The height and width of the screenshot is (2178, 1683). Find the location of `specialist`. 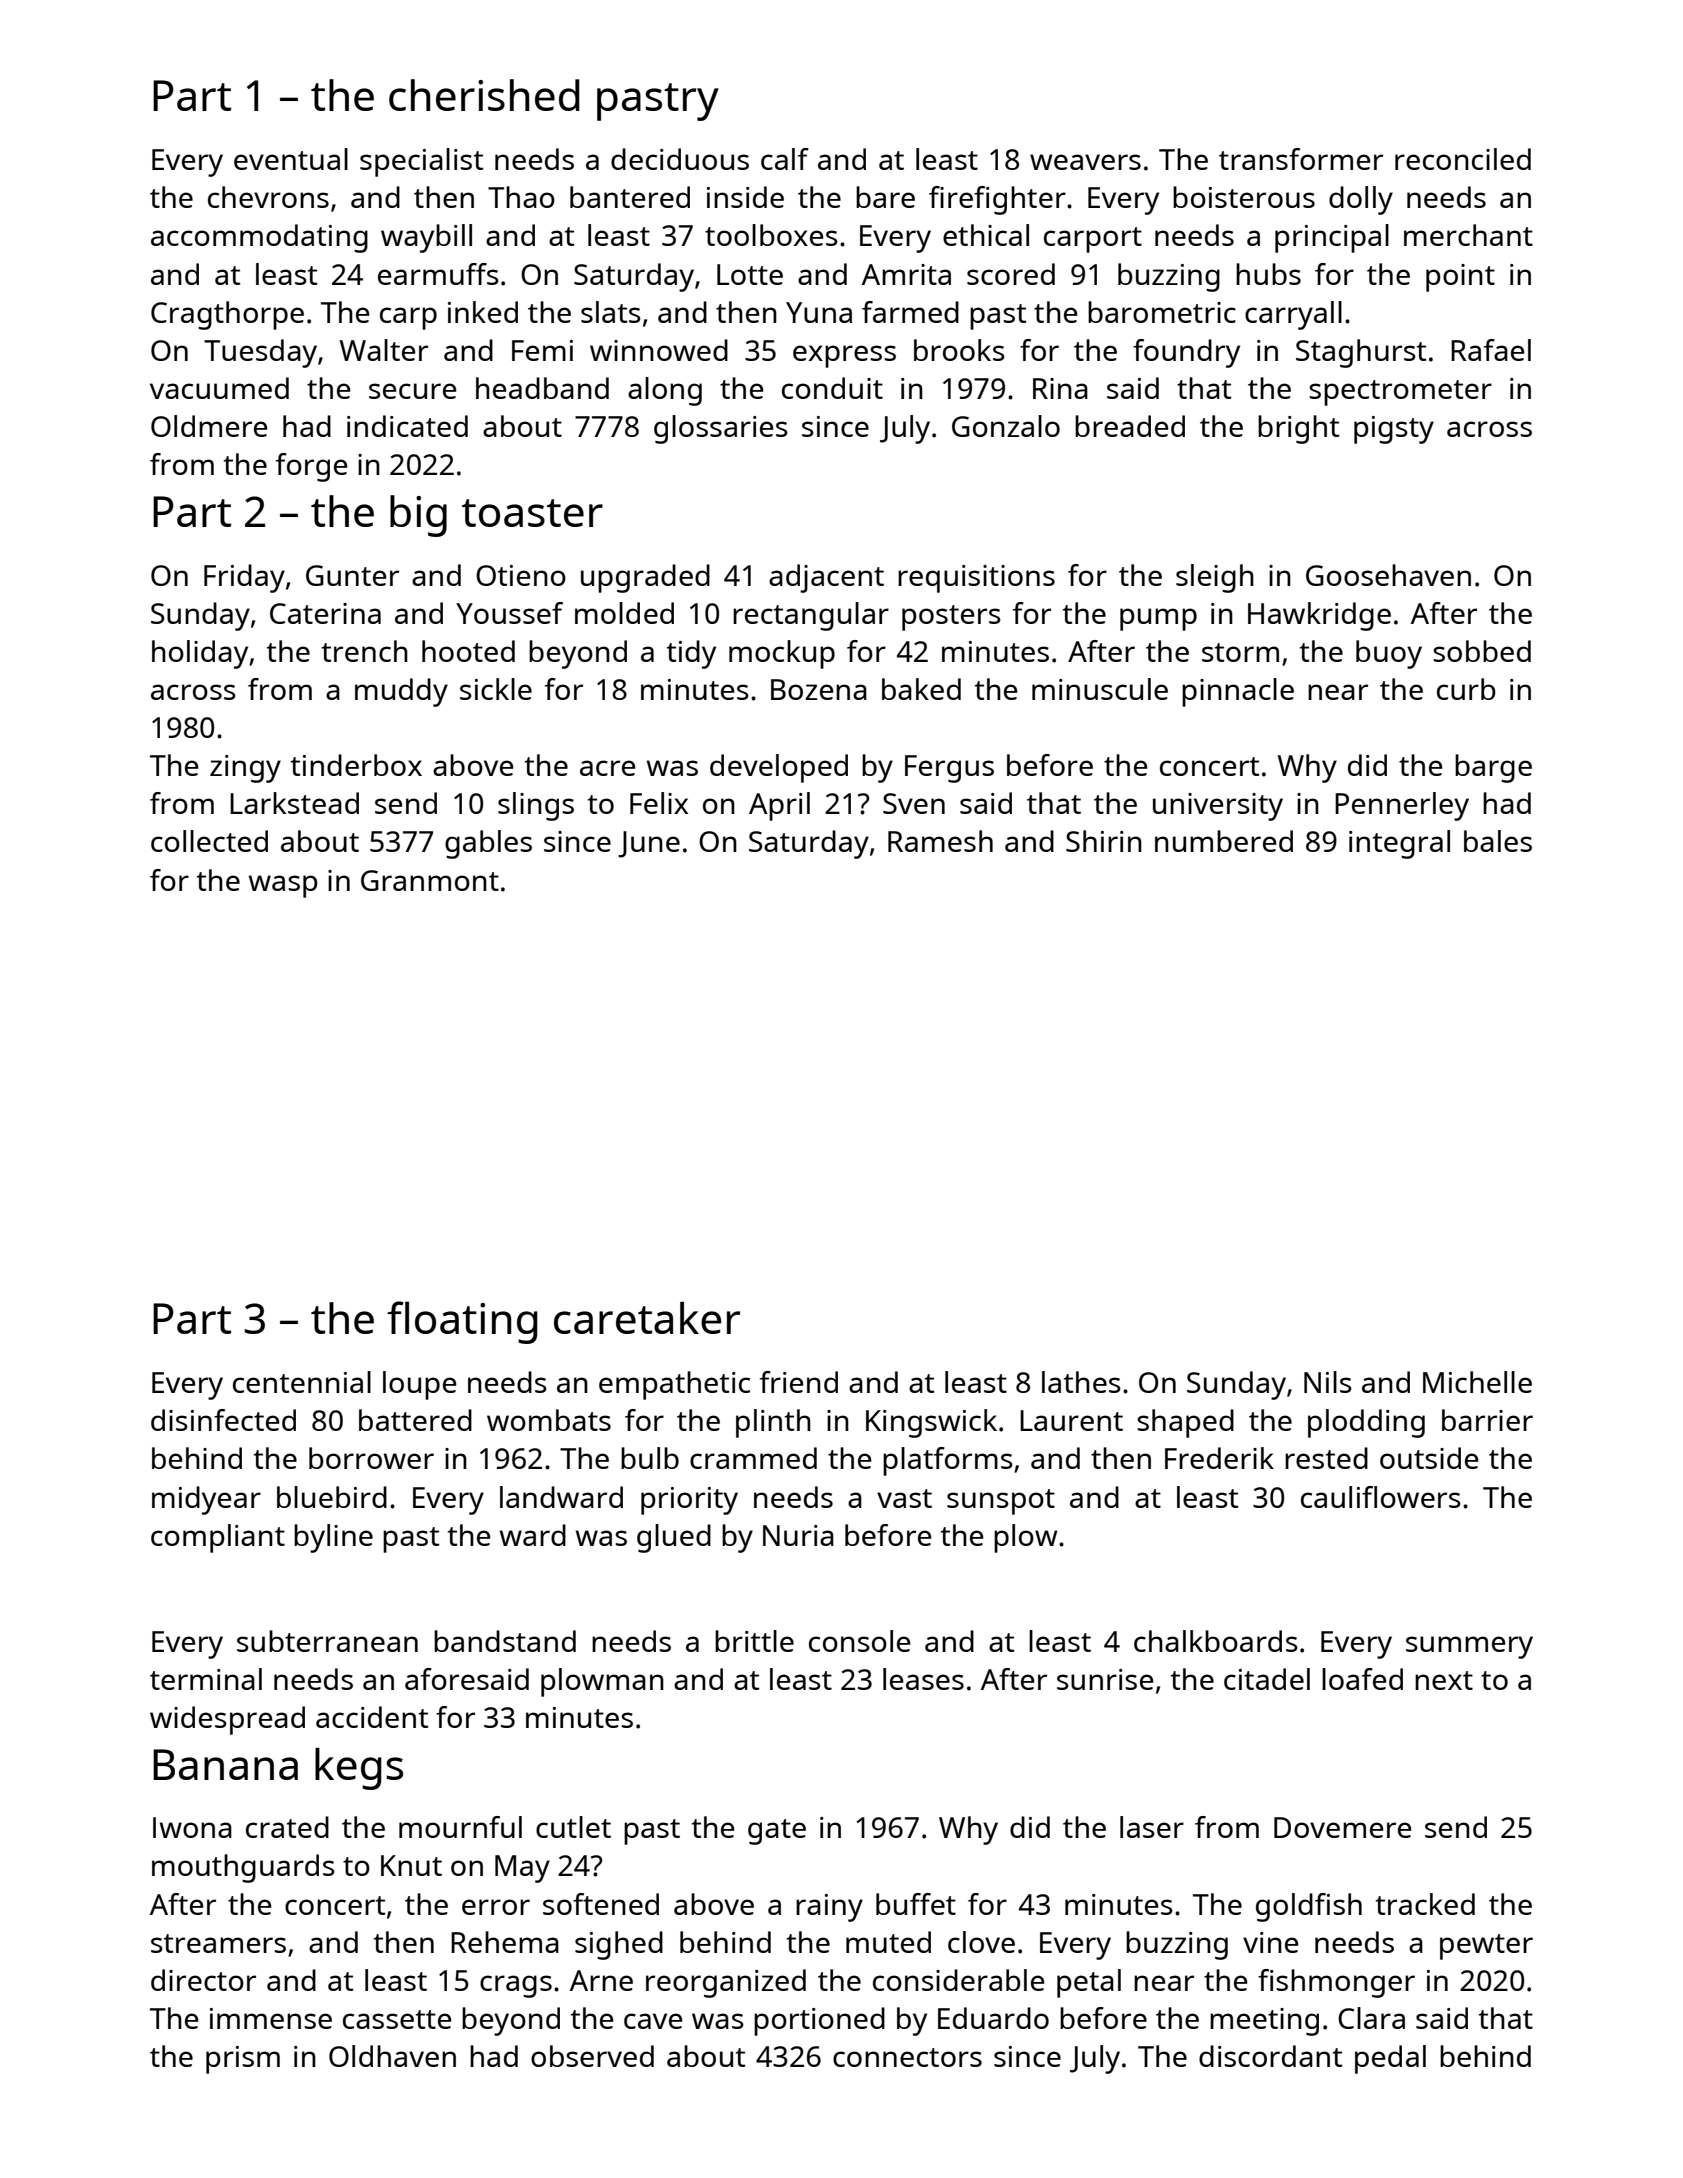

specialist is located at coordinates (421, 162).
